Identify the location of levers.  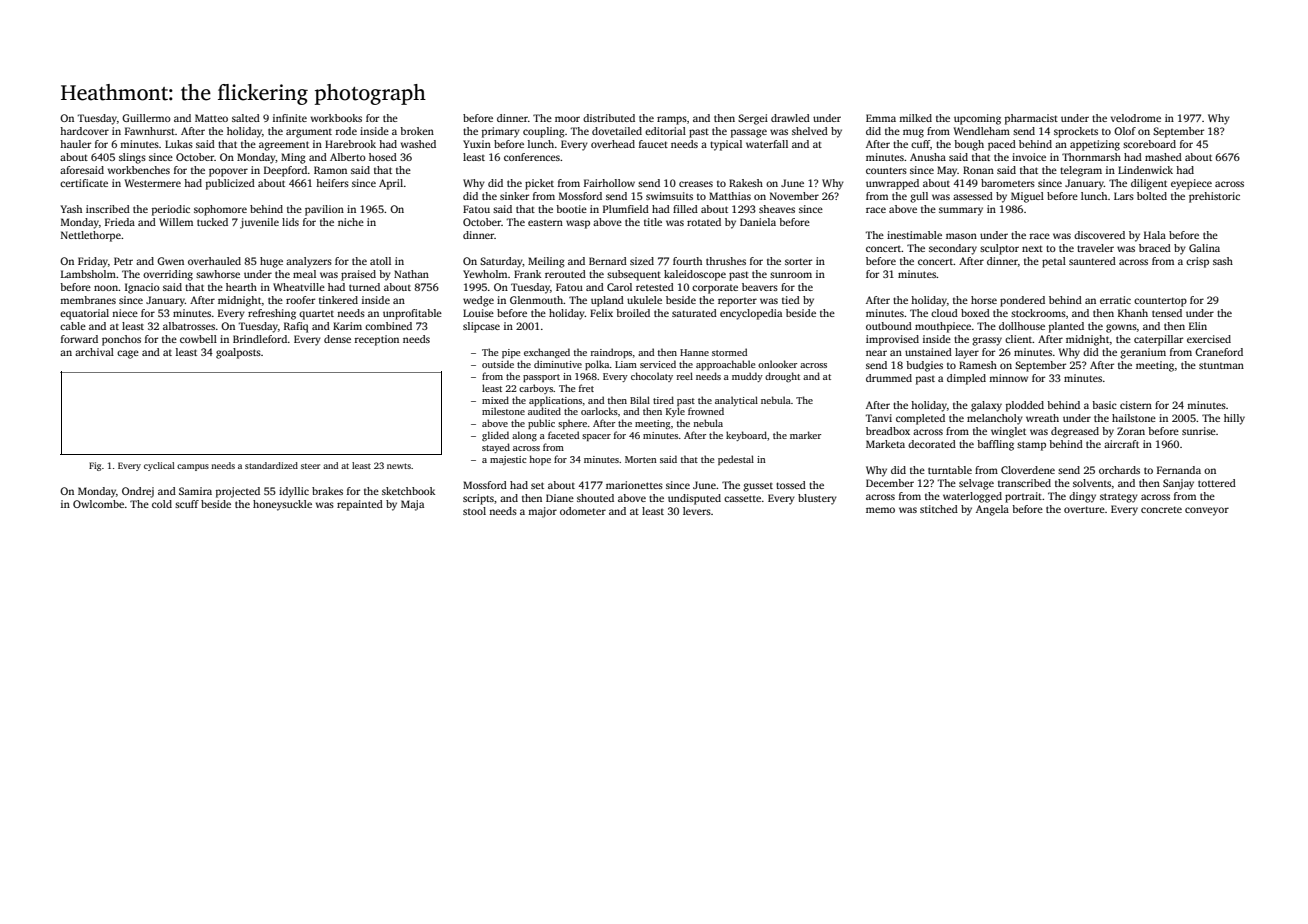
(697, 511).
